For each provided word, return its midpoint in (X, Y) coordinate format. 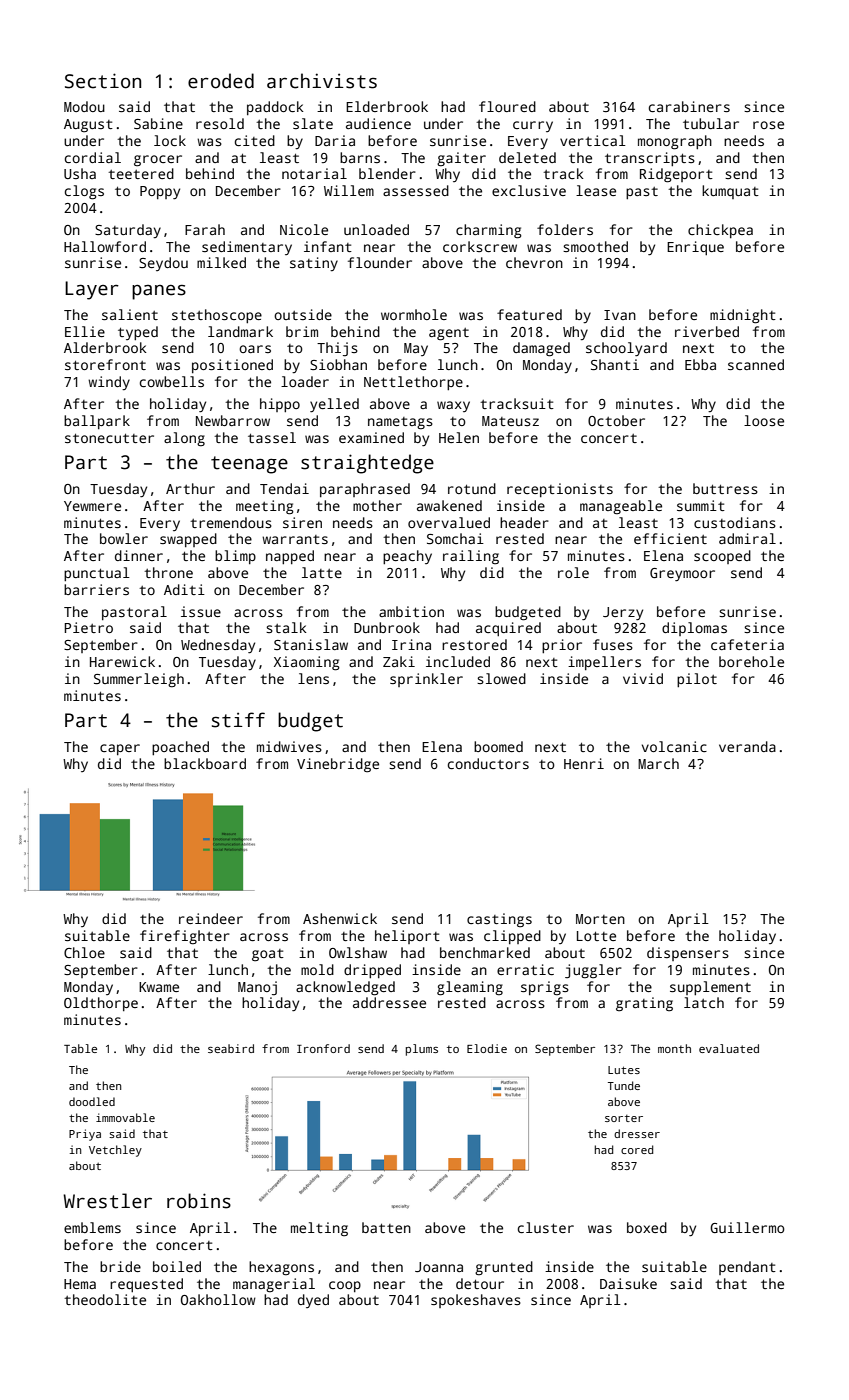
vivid (643, 678)
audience (378, 123)
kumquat (730, 192)
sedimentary (247, 248)
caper (120, 749)
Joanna (439, 1267)
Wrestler (107, 1201)
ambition (411, 611)
